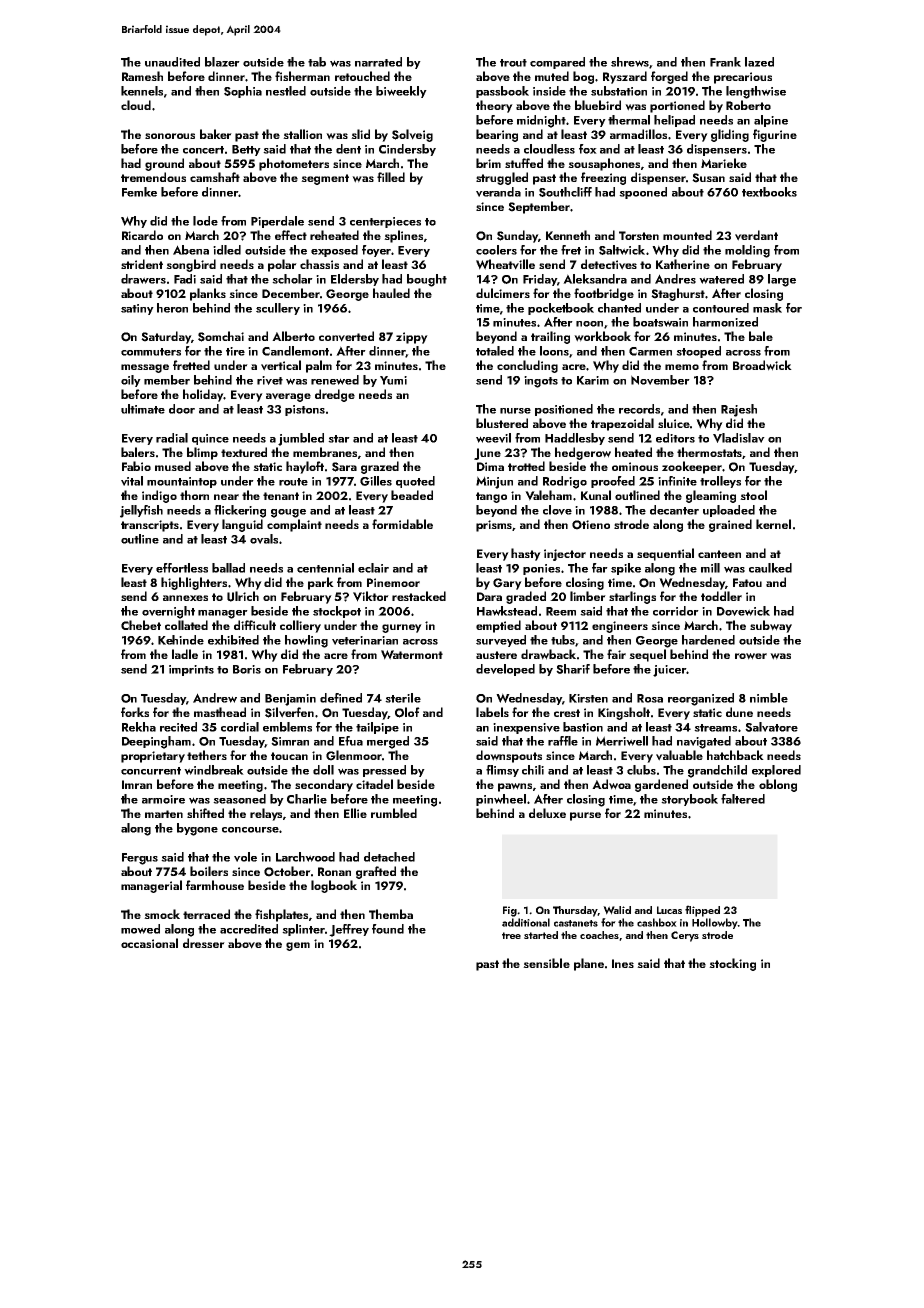 The height and width of the screenshot is (1308, 924). What do you see at coordinates (715, 728) in the screenshot?
I see `streams` at bounding box center [715, 728].
